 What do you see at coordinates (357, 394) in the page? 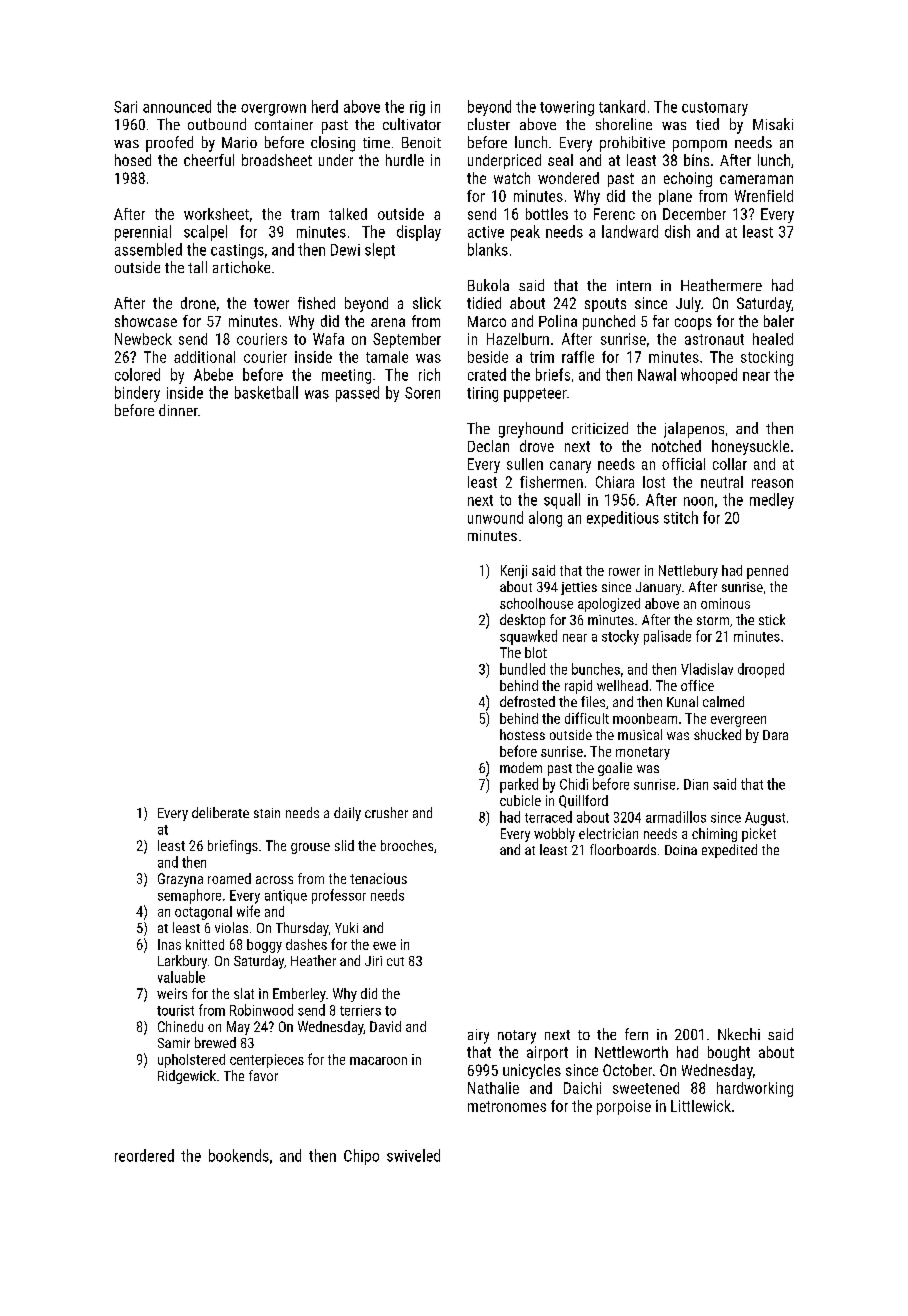
I see `passed` at bounding box center [357, 394].
